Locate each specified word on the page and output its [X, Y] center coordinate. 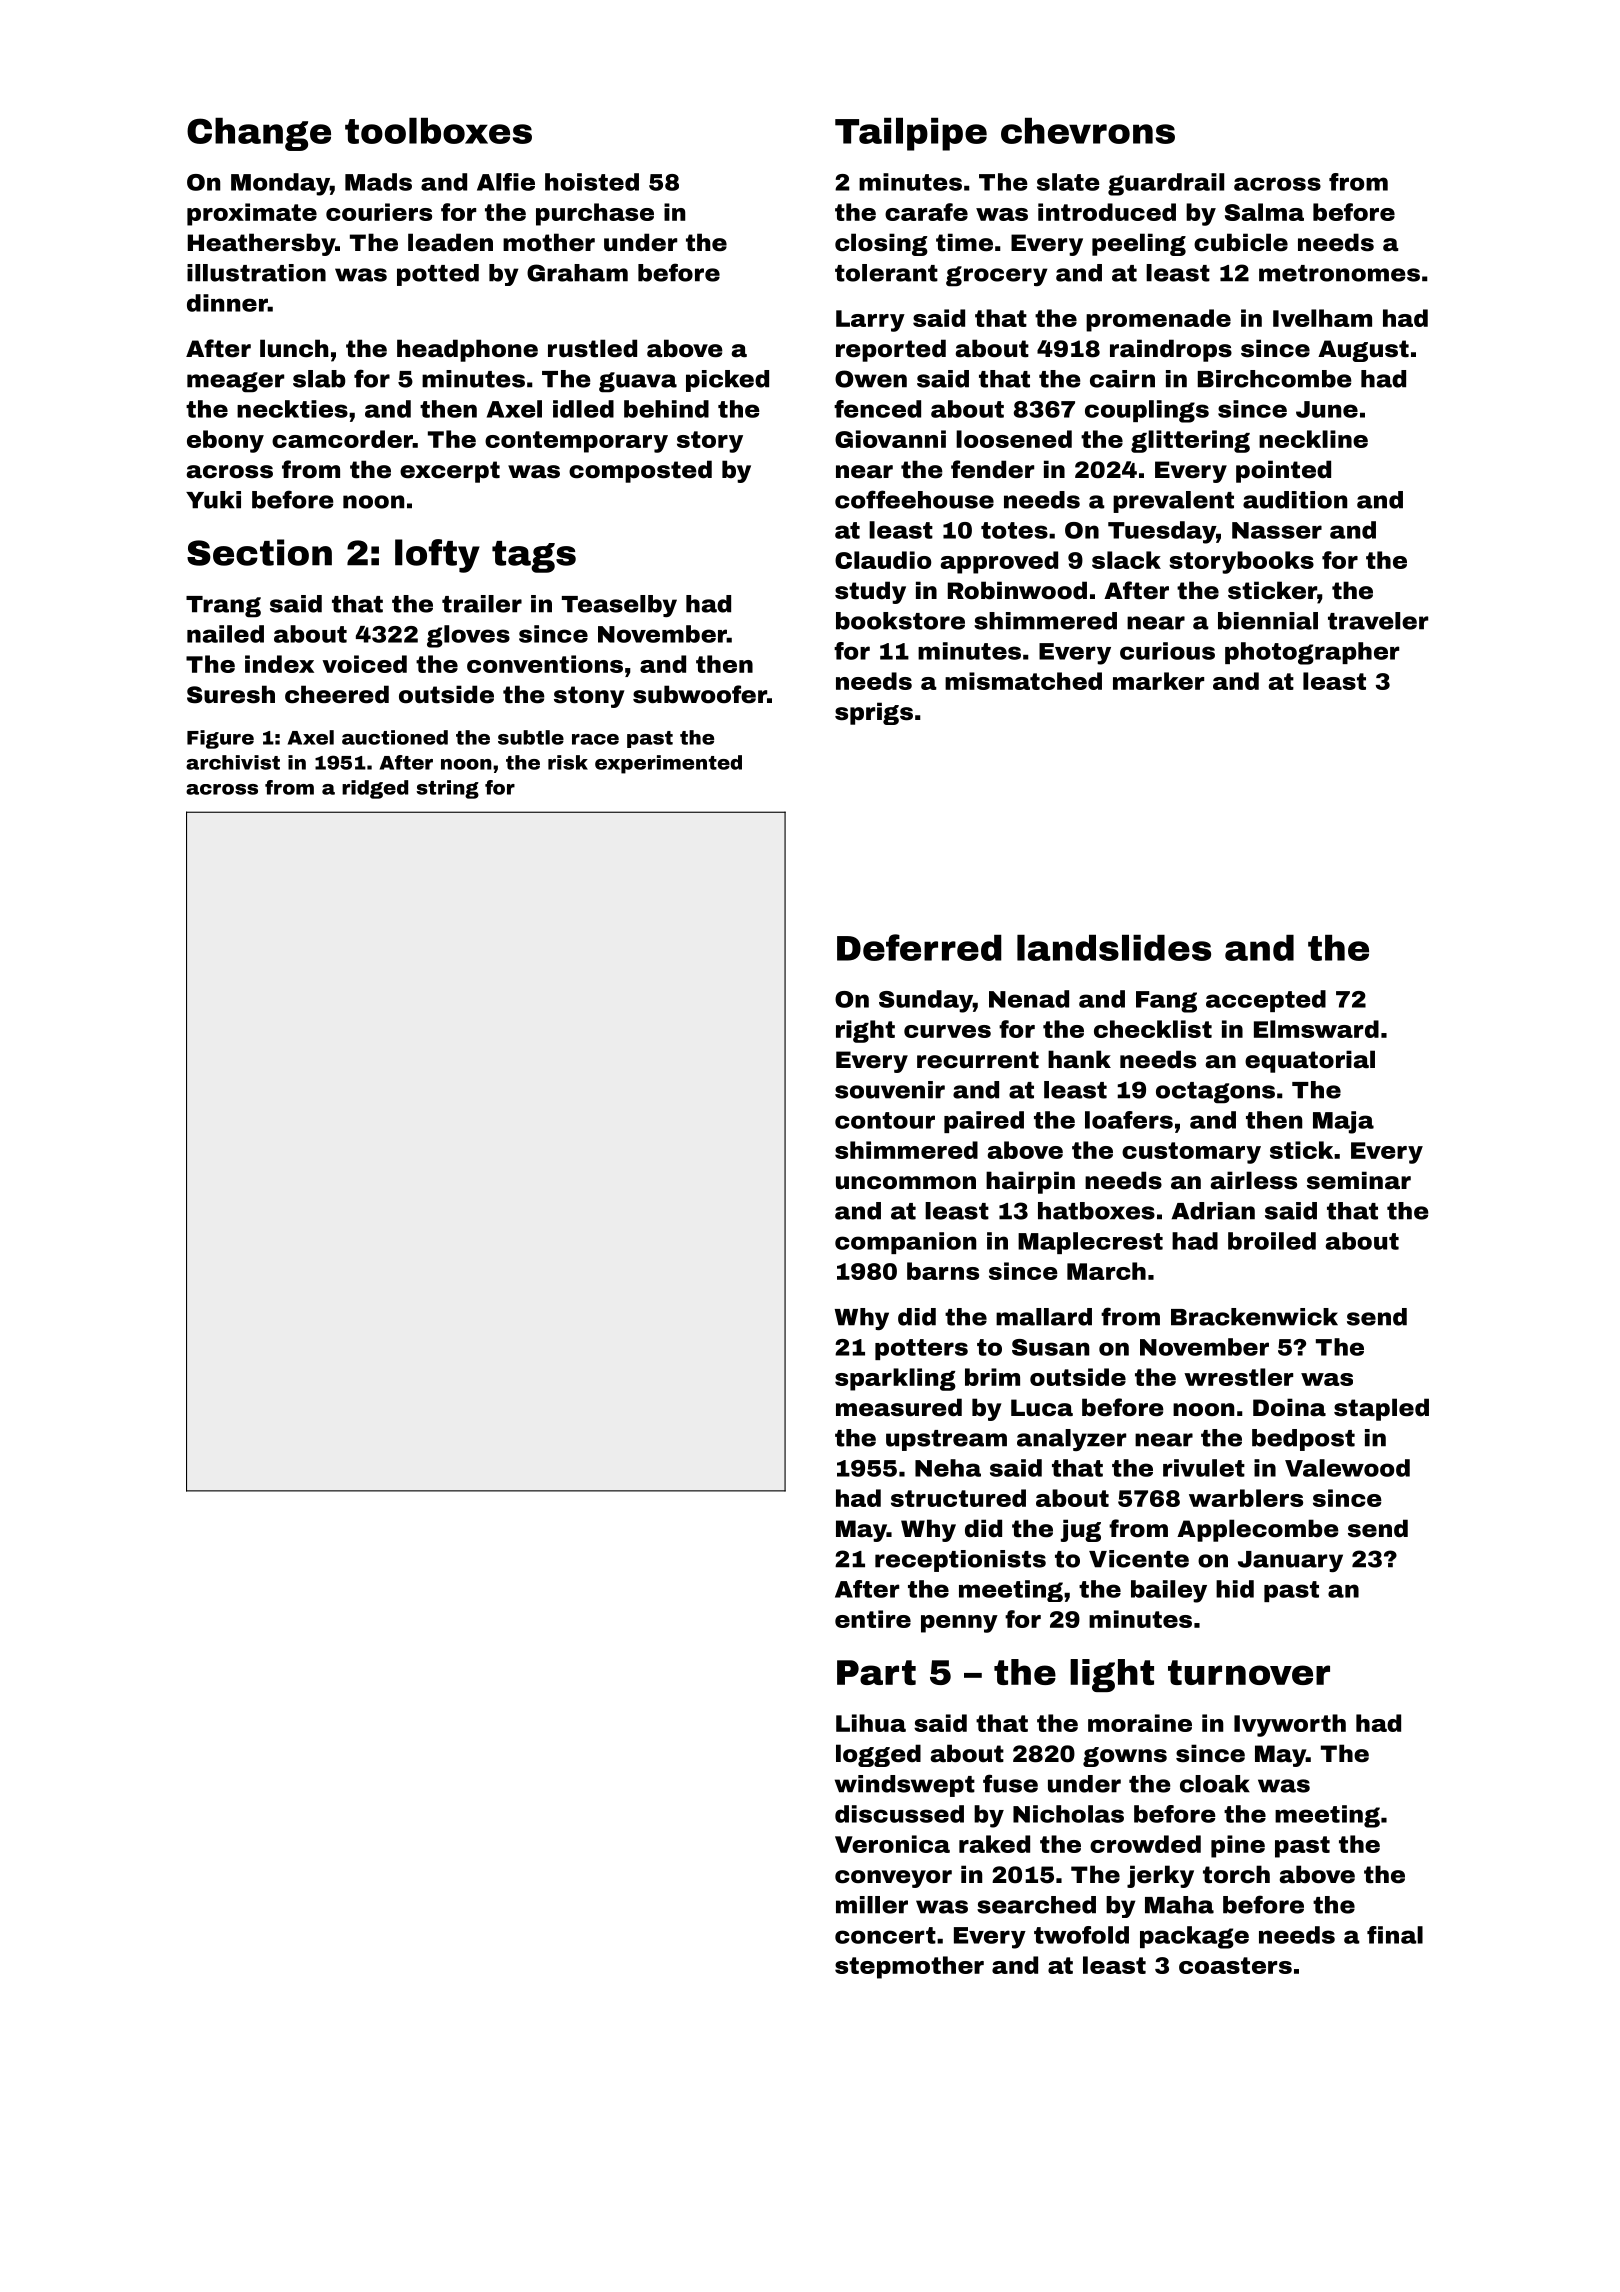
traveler [1378, 621]
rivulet [1204, 1468]
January [1290, 1561]
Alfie [506, 182]
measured [899, 1407]
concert [885, 1935]
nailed [225, 634]
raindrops [1171, 350]
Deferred [919, 947]
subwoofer [700, 694]
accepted [1266, 1001]
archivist [233, 762]
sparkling [895, 1379]
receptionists [960, 1561]
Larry [870, 321]
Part [876, 1672]
